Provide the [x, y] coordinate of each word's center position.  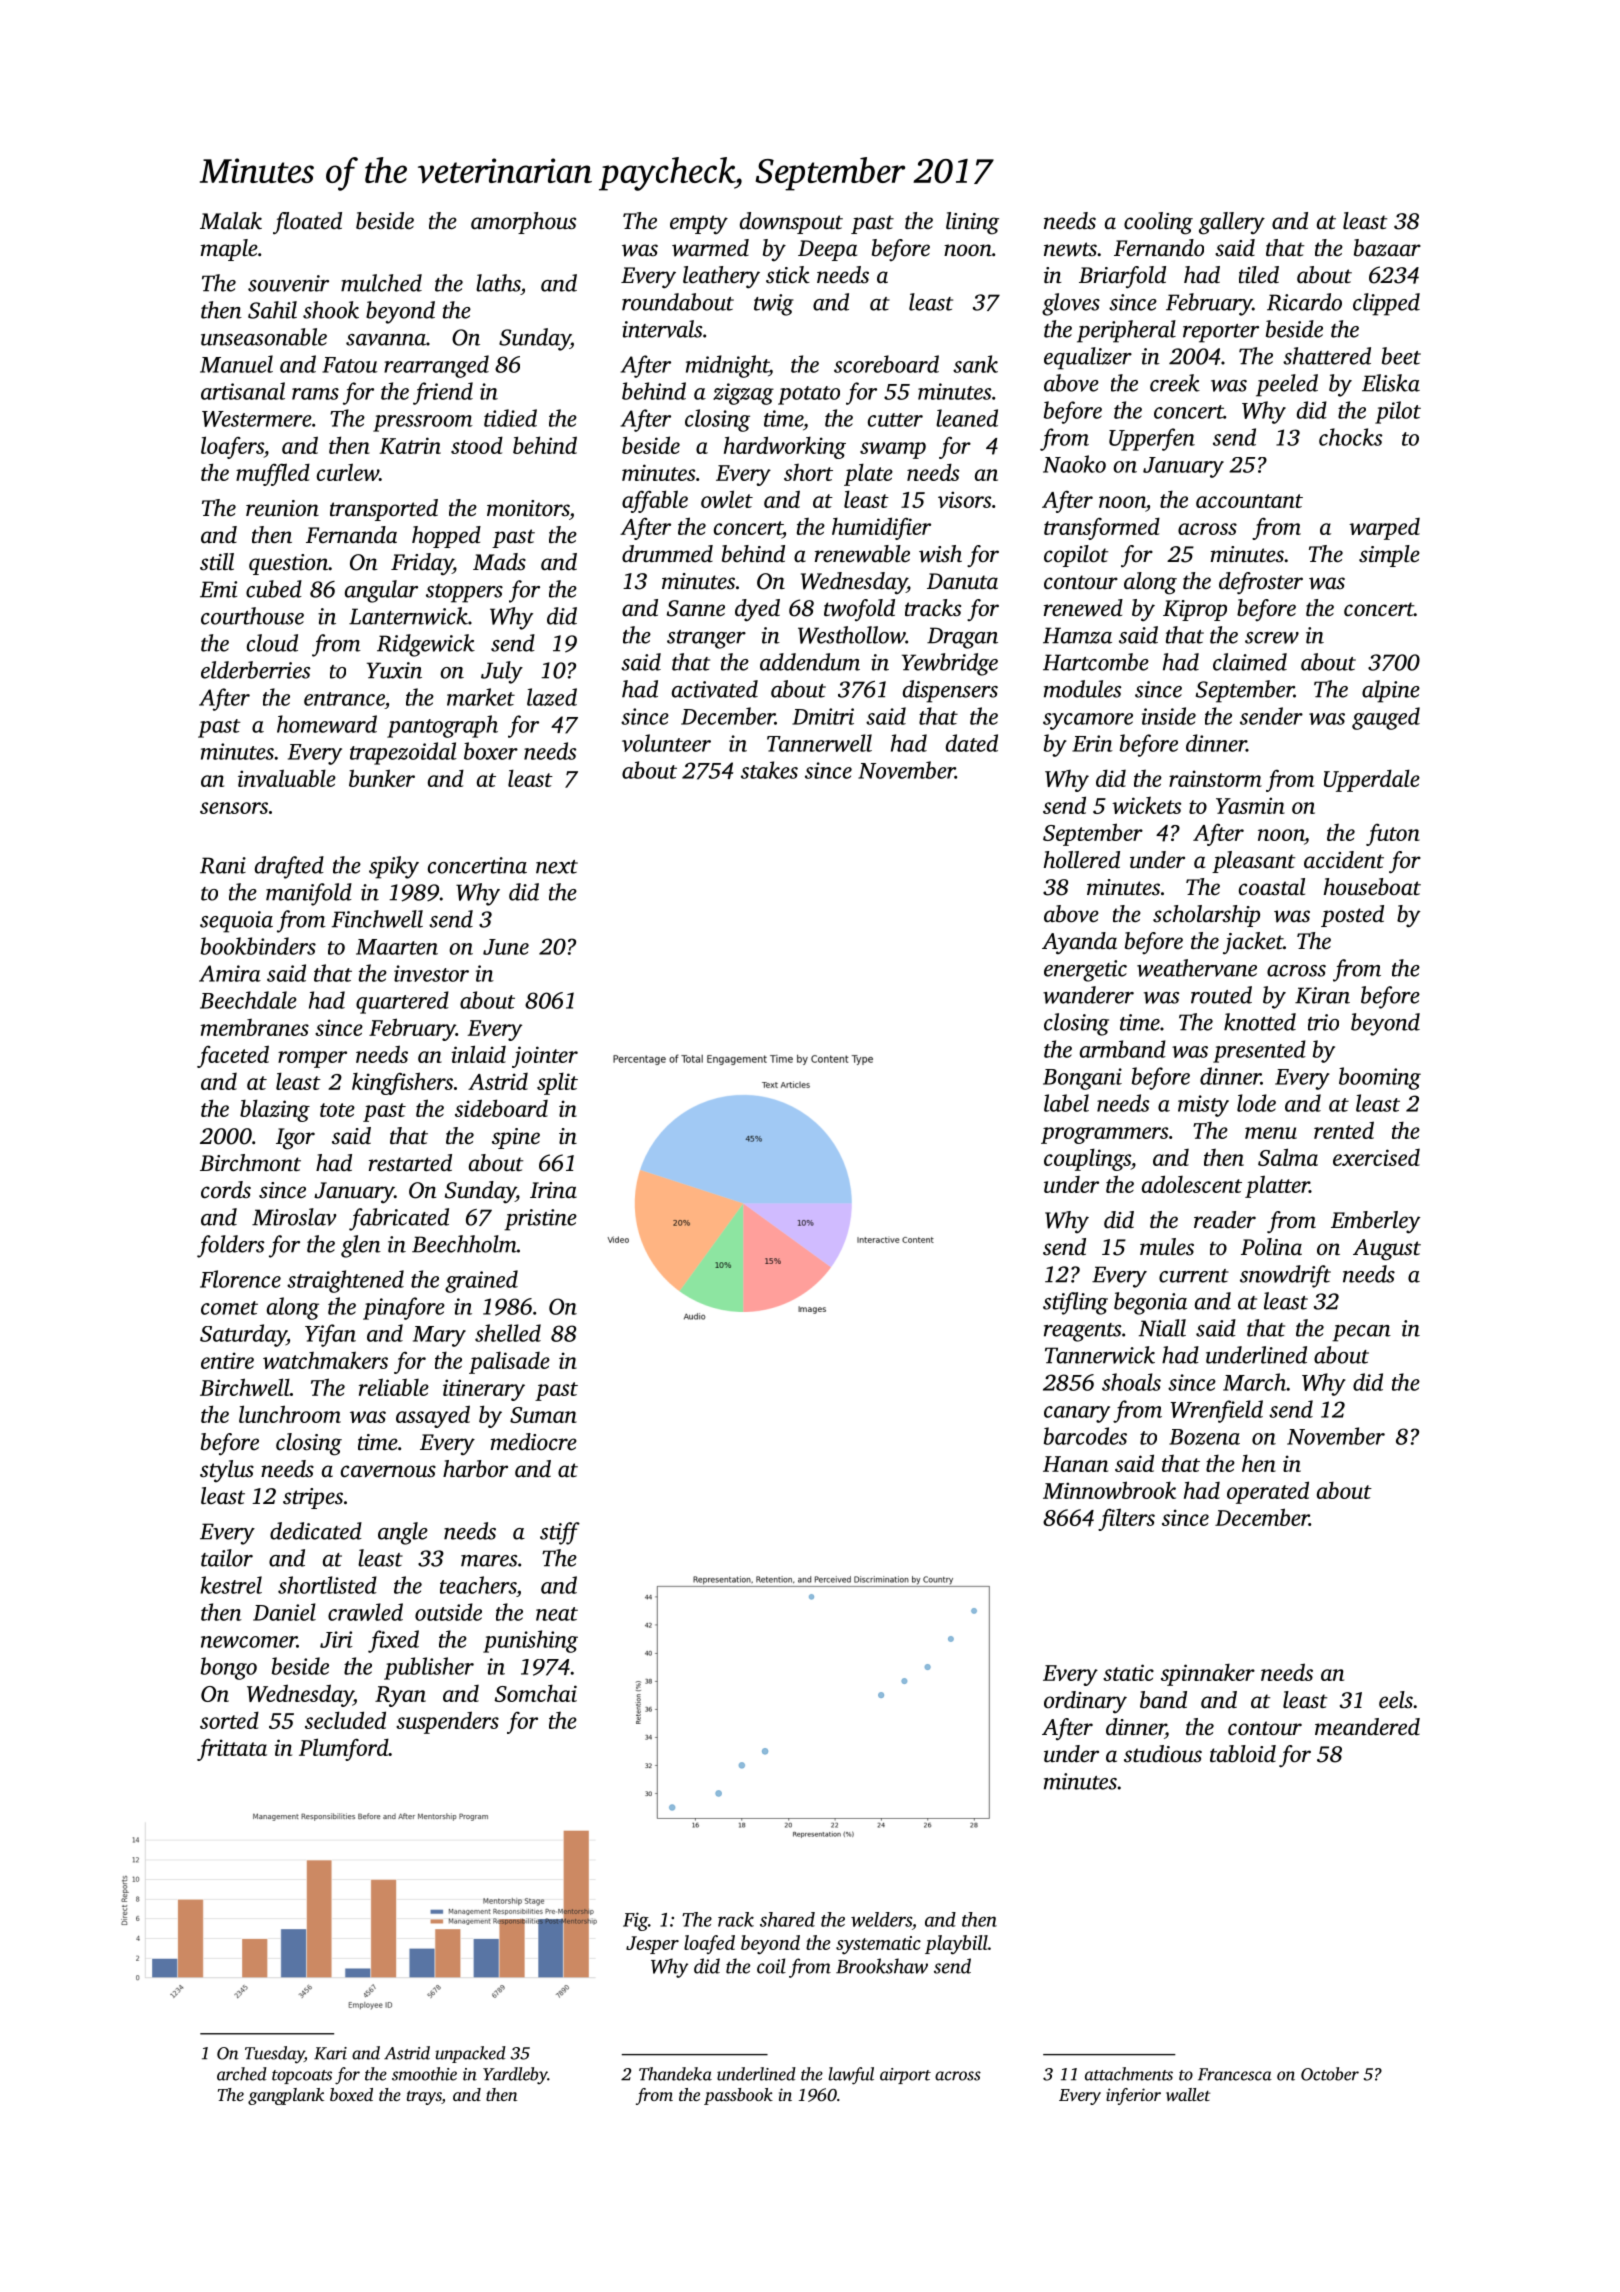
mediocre [534, 1442]
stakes [769, 770]
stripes [313, 1498]
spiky [394, 867]
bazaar [1387, 248]
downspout [791, 223]
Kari [330, 2053]
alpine [1391, 691]
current [1194, 1276]
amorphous [523, 223]
